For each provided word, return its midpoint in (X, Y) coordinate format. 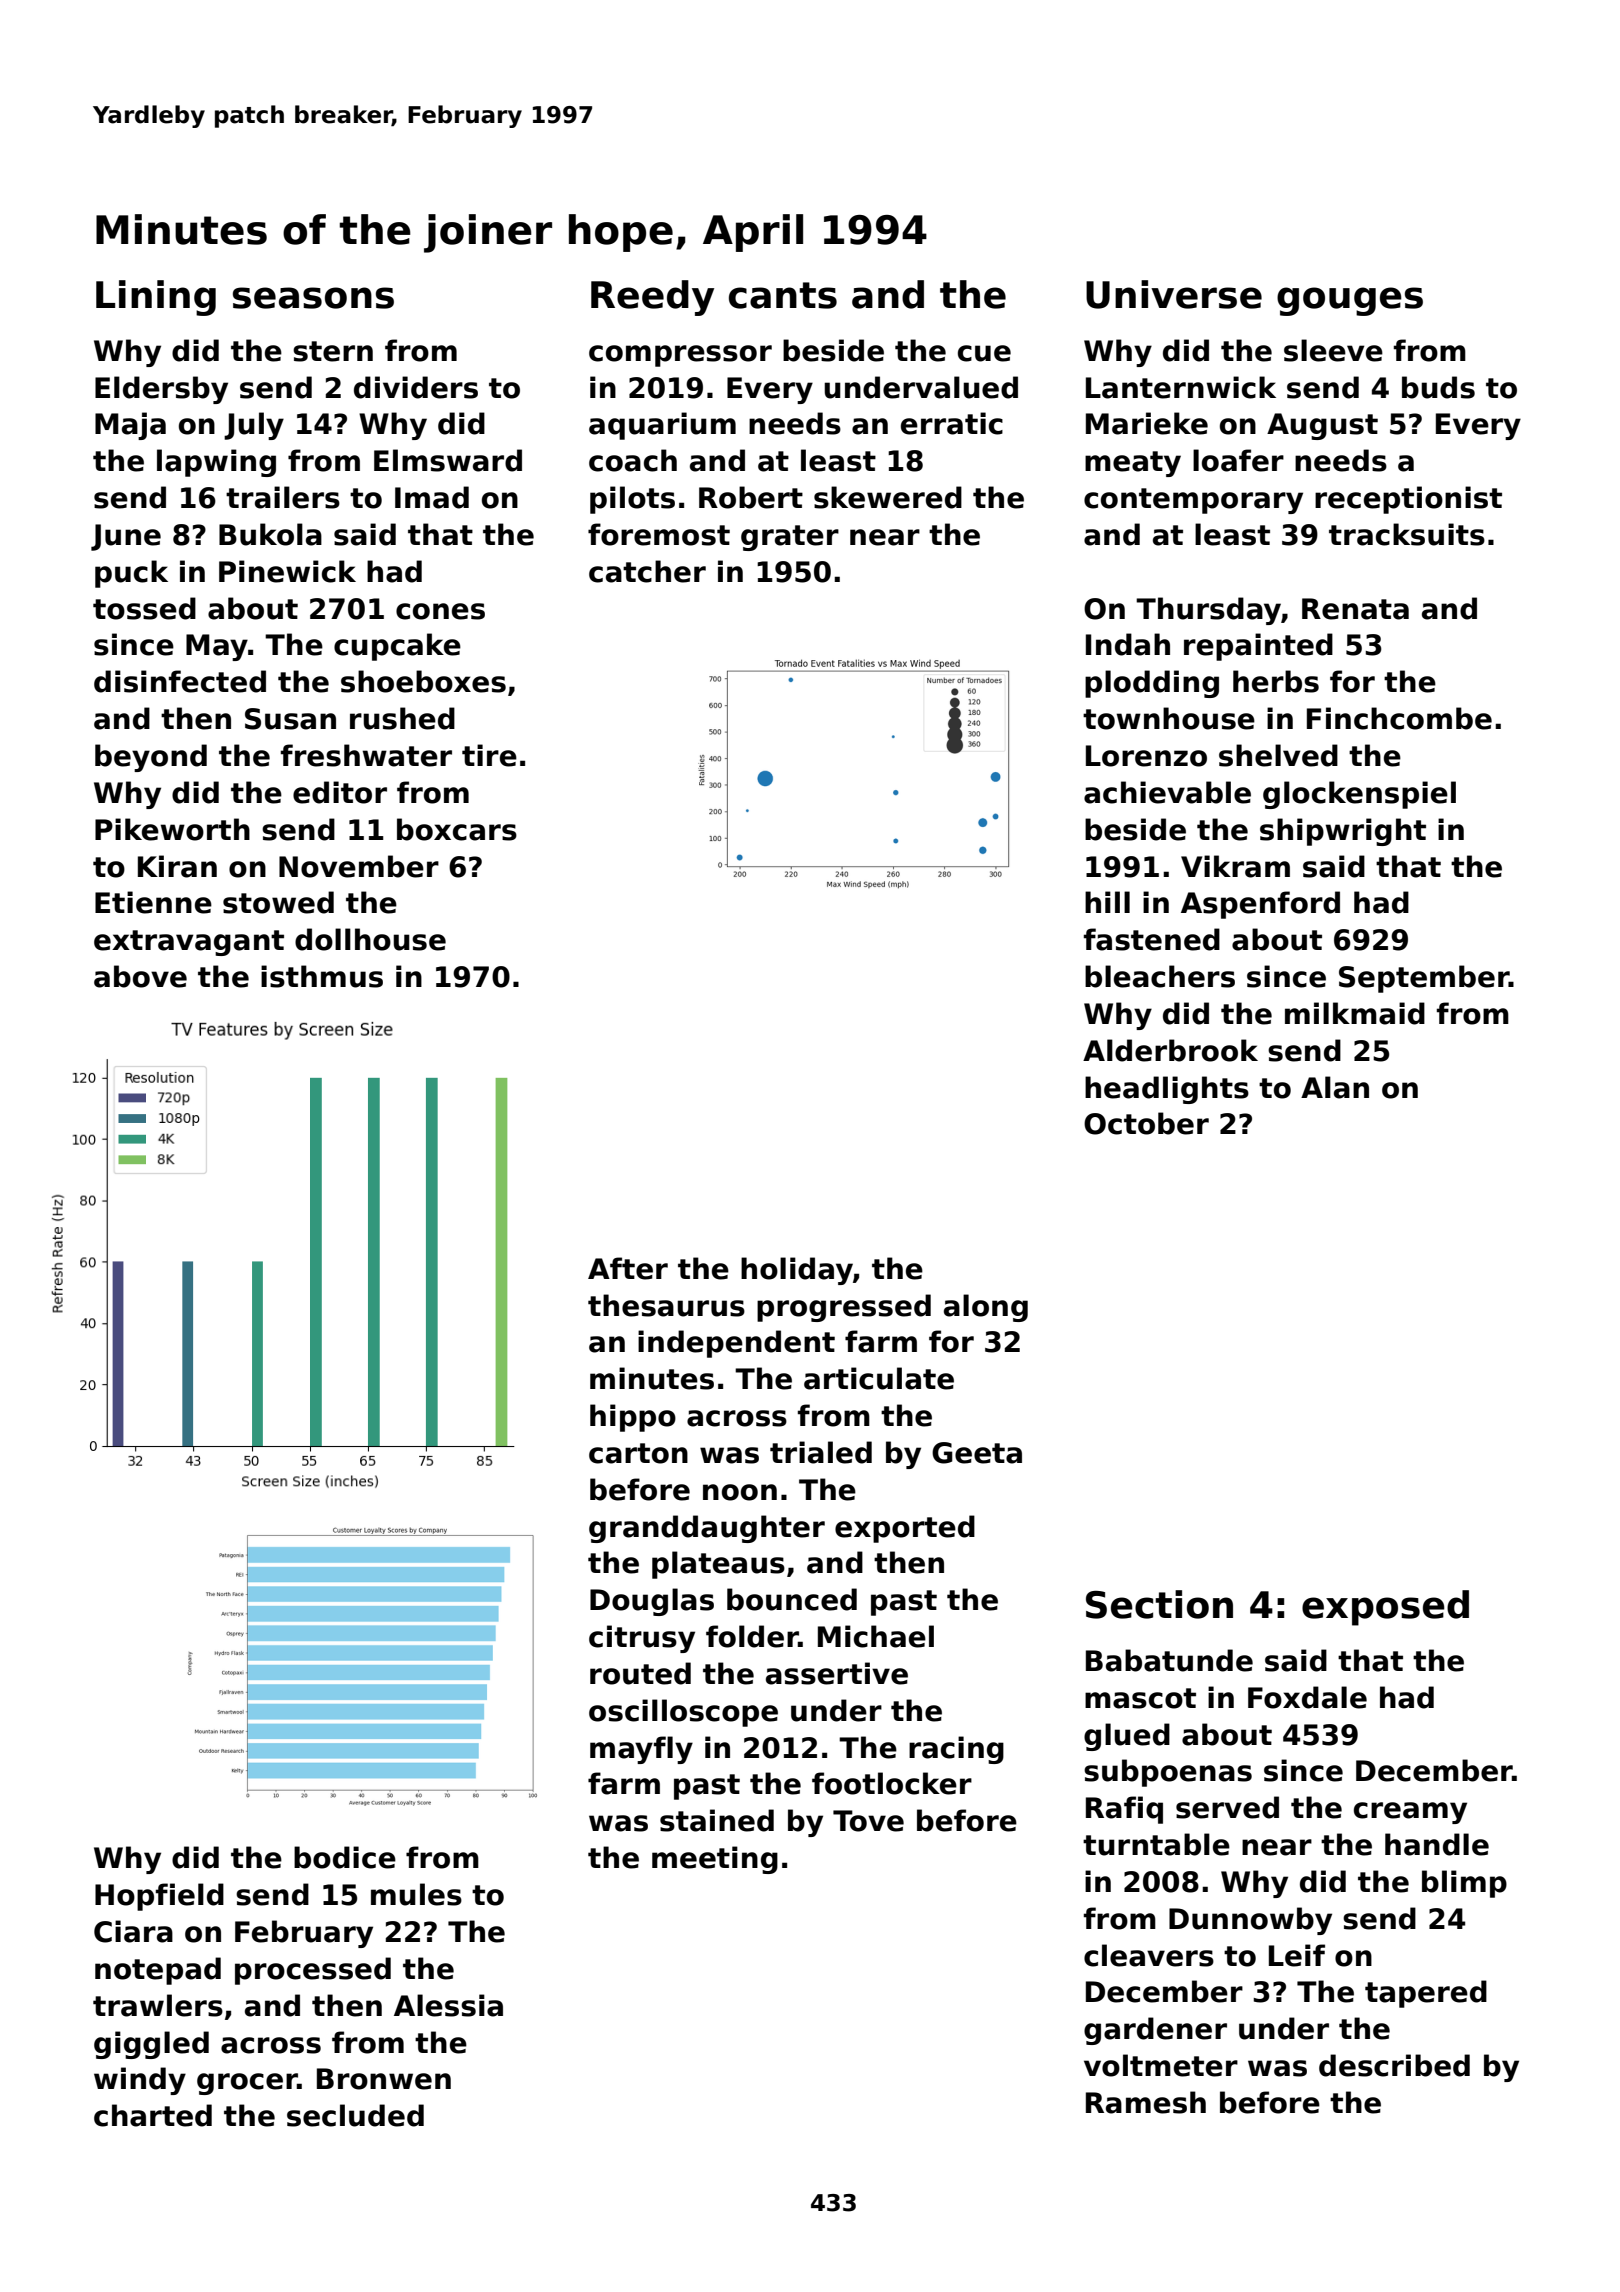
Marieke (1147, 423)
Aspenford (1260, 905)
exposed (1385, 1608)
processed (313, 1971)
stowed (278, 902)
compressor (680, 356)
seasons (313, 298)
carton (638, 1453)
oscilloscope (683, 1713)
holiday (797, 1271)
